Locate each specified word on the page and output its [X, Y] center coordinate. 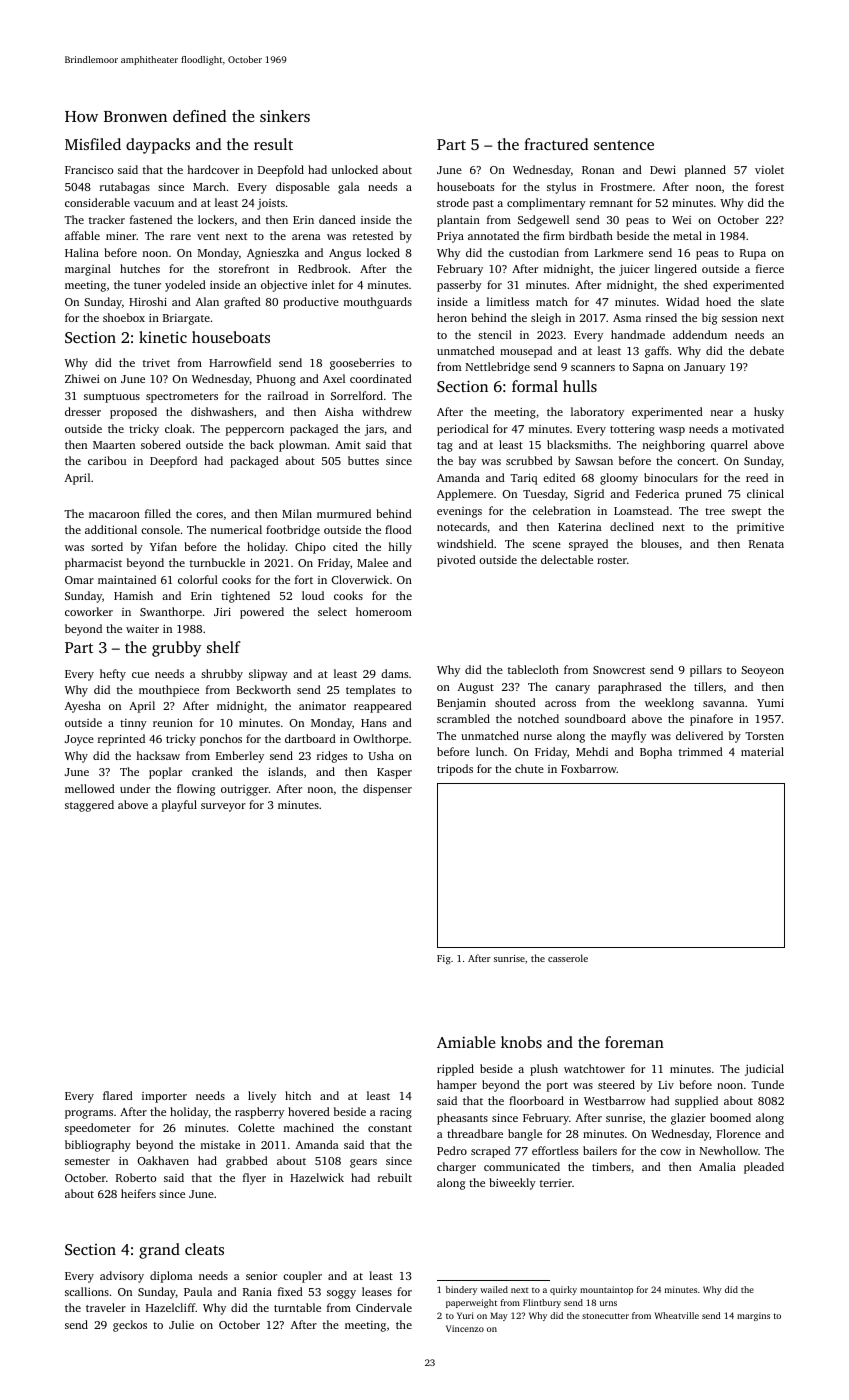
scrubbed [529, 460]
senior [261, 1275]
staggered [89, 806]
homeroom [384, 611]
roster [612, 560]
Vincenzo [465, 1328]
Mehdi [592, 751]
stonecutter [605, 1316]
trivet [156, 362]
